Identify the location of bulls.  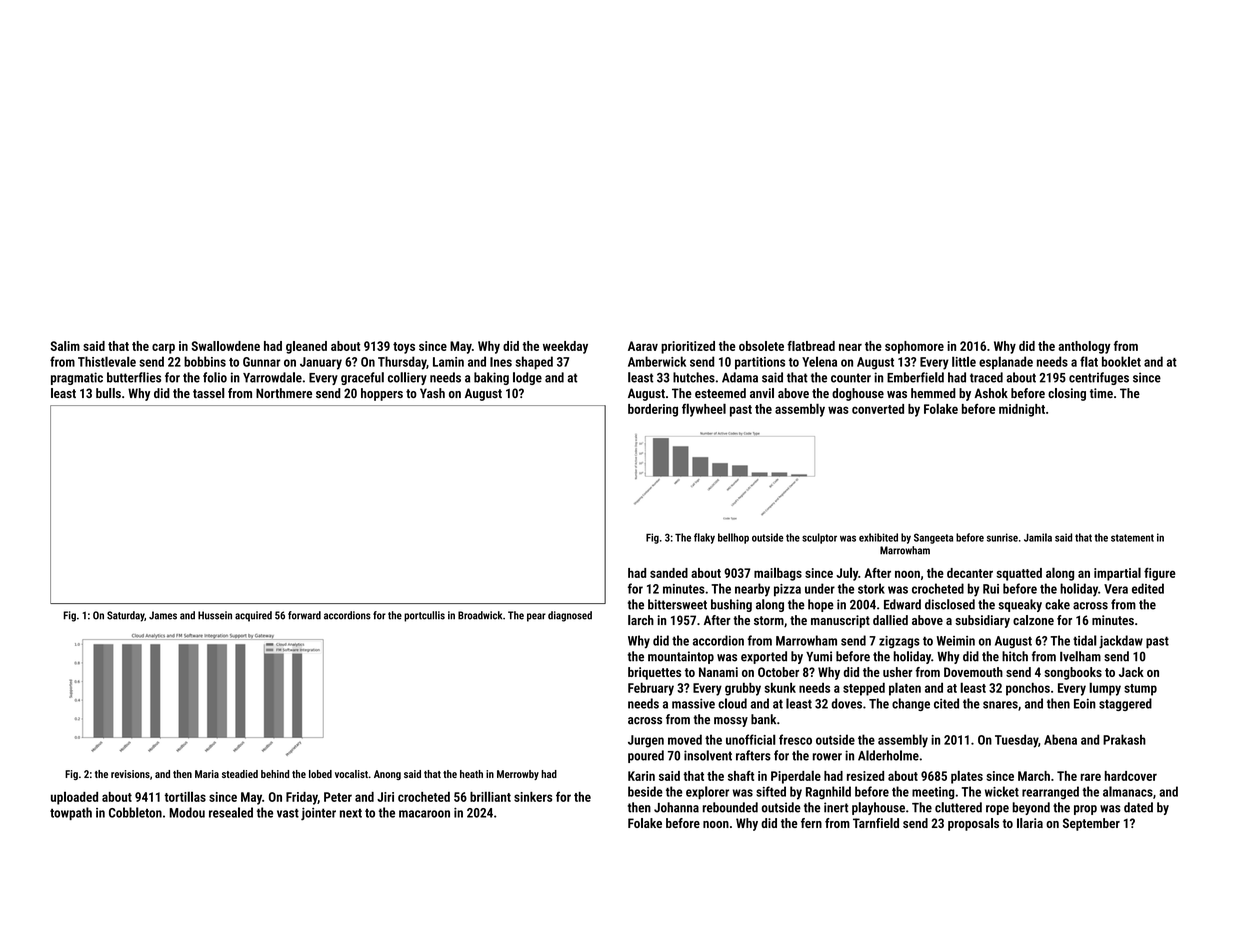
(108, 393).
